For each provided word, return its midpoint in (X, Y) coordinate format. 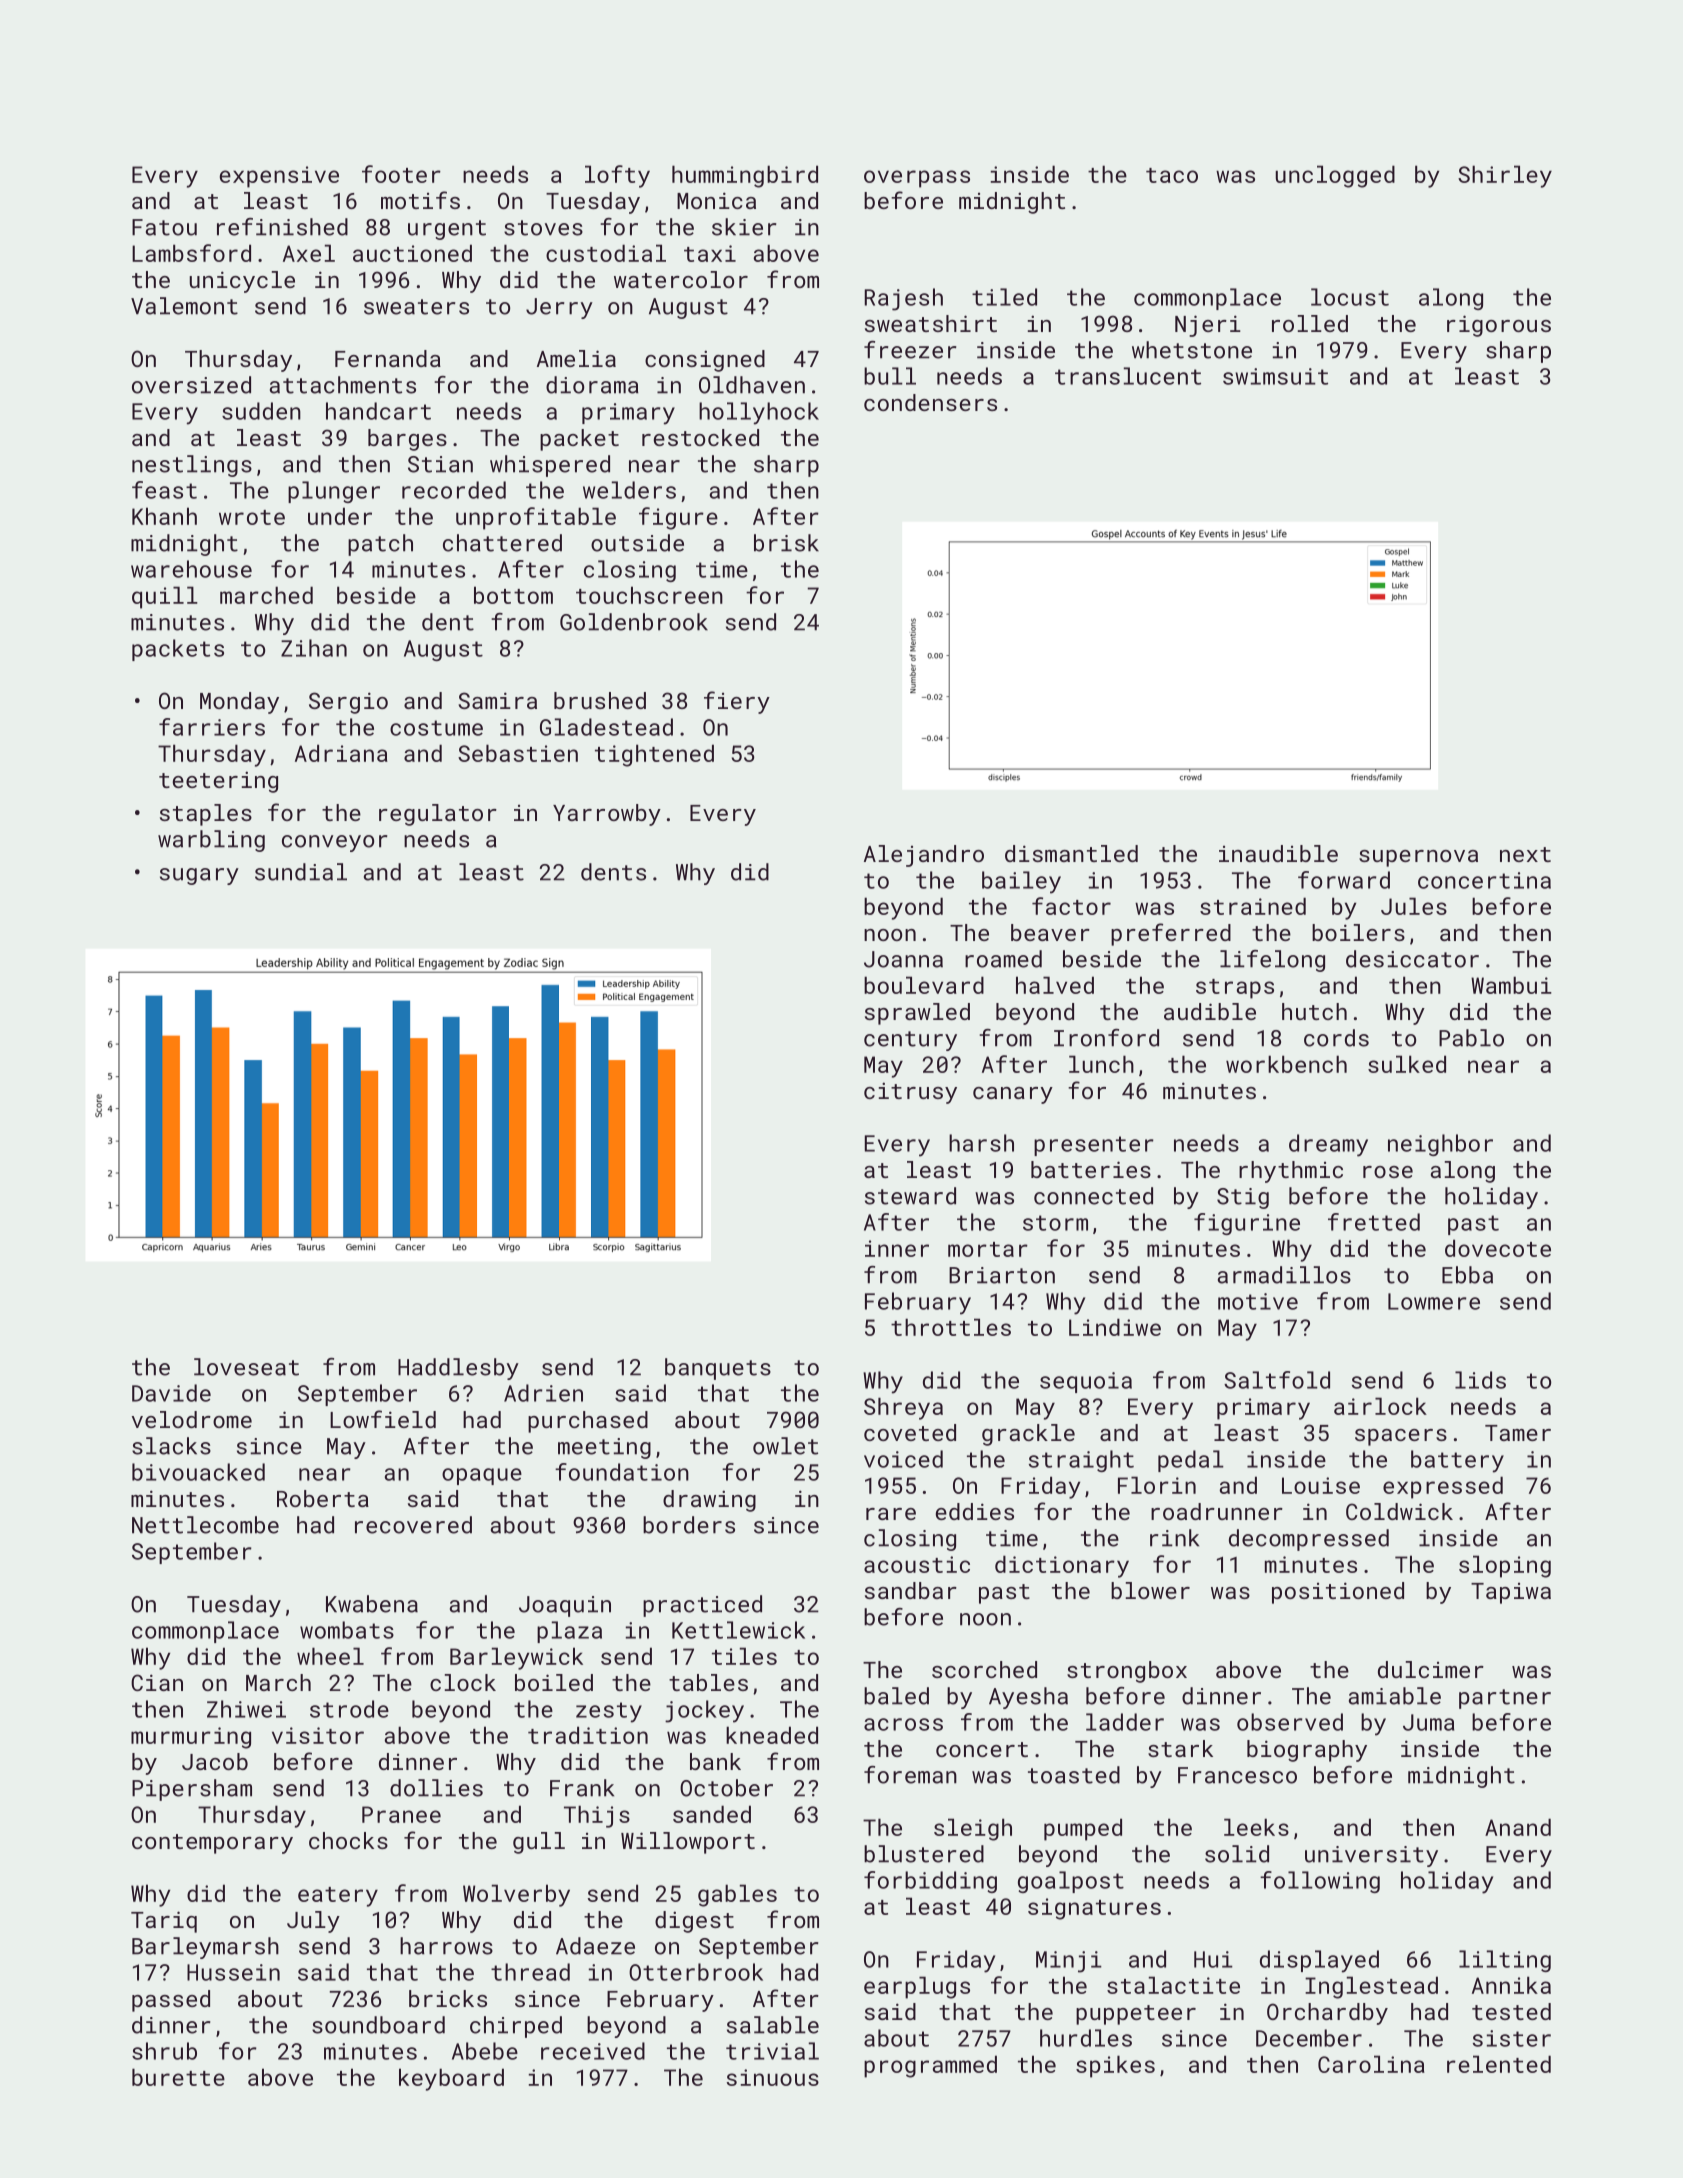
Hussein (233, 1972)
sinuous (773, 2077)
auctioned (412, 253)
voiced (903, 1459)
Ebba (1467, 1275)
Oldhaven (752, 385)
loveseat (246, 1367)
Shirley (1505, 176)
